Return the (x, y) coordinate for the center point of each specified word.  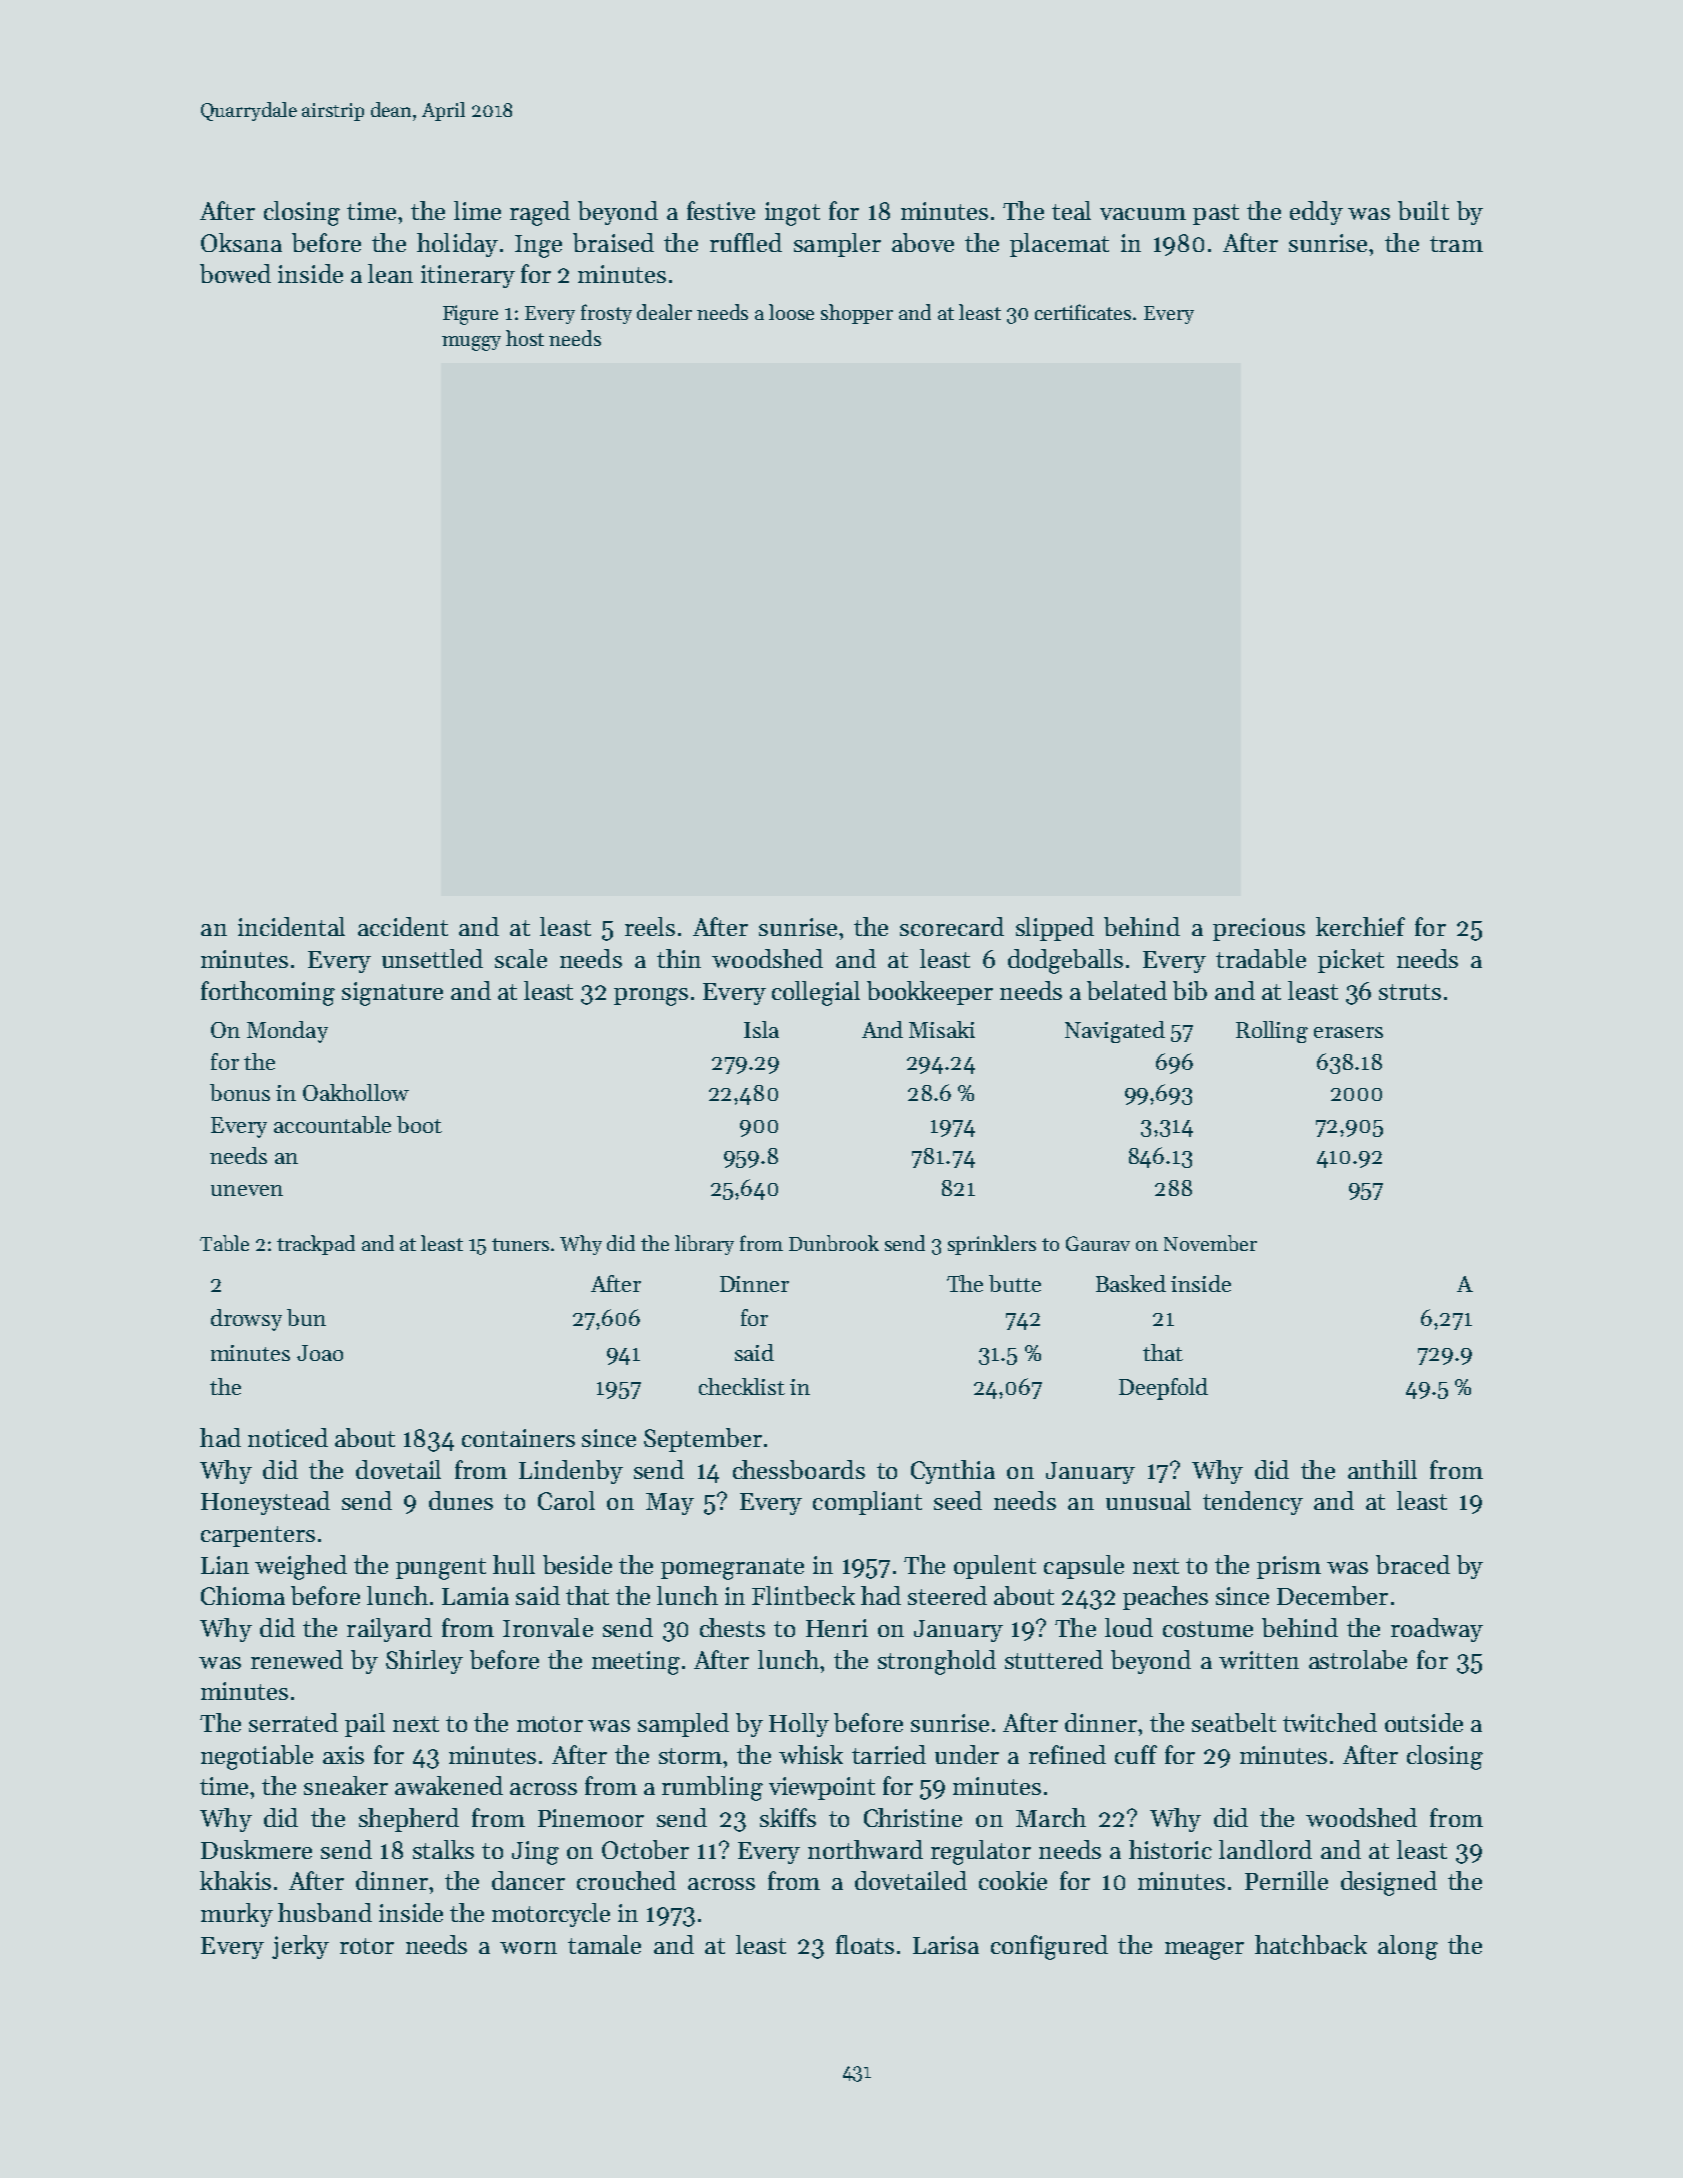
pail (365, 1725)
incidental (291, 926)
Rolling (1272, 1032)
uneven (247, 1190)
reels (650, 926)
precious (1259, 929)
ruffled (746, 242)
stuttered (1054, 1659)
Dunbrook (834, 1243)
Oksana (241, 242)
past (1216, 214)
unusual (1148, 1500)
